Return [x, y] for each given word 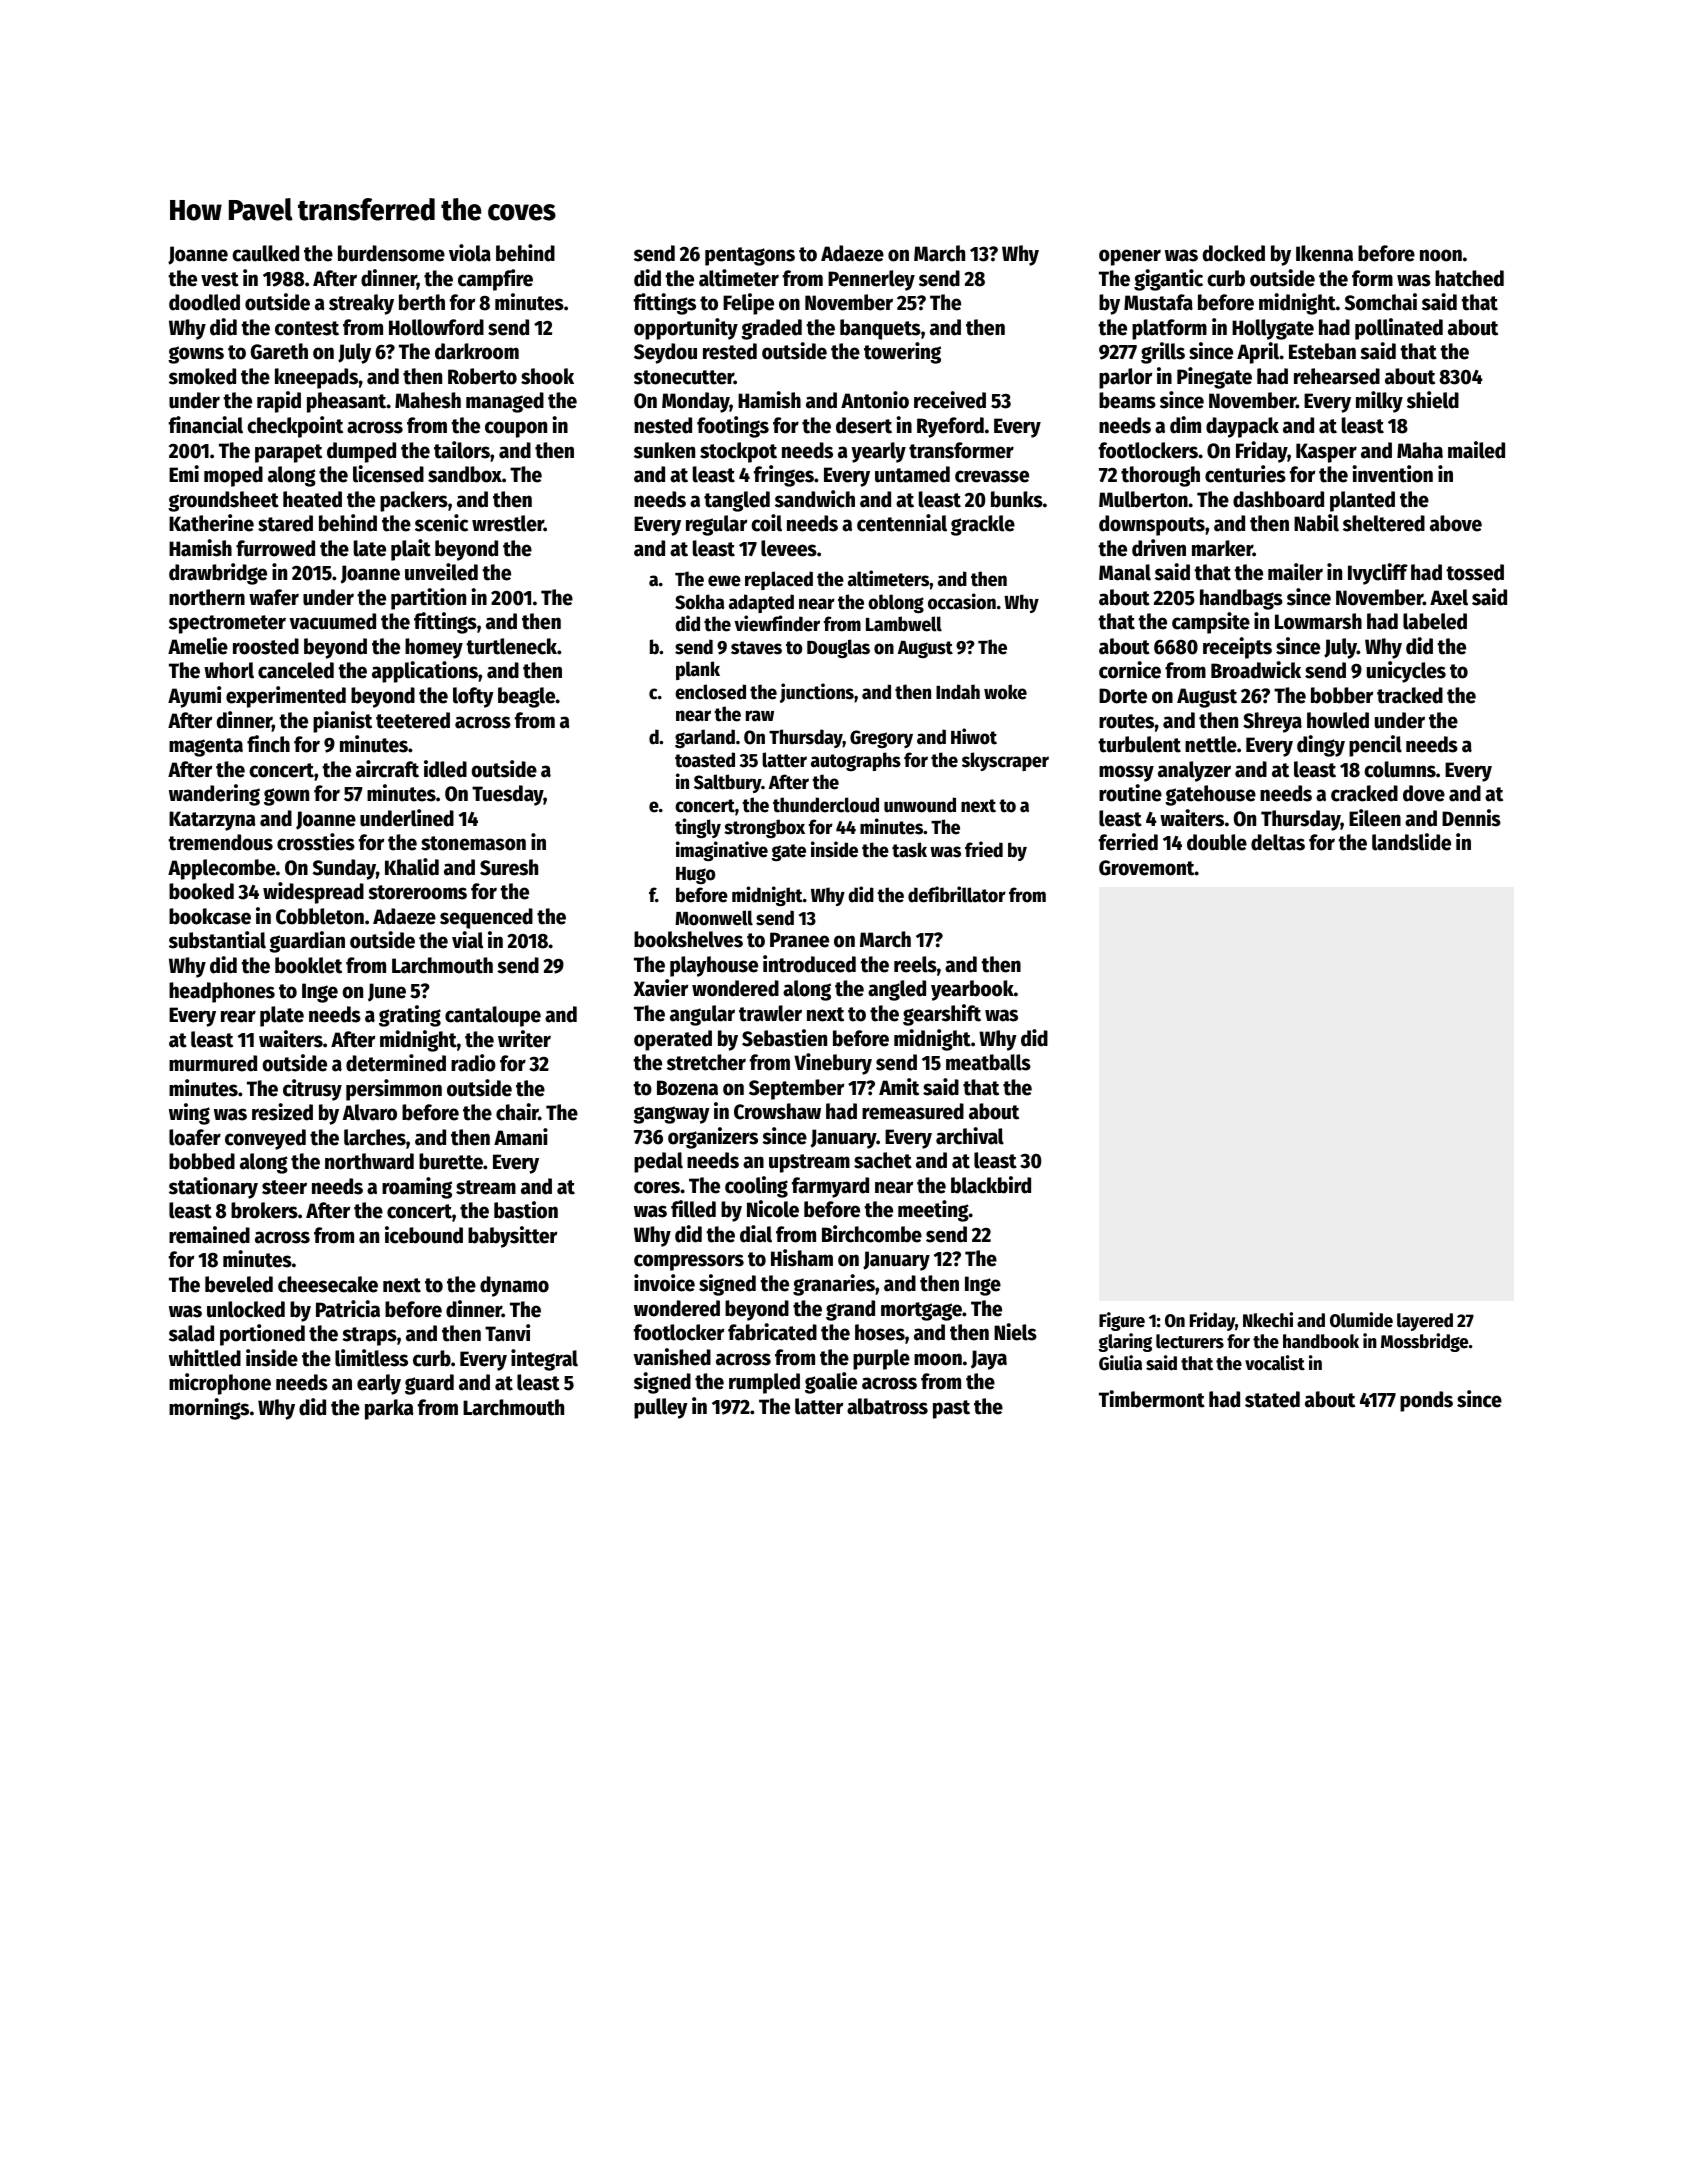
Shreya [1272, 722]
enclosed [710, 692]
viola [470, 253]
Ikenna [1324, 253]
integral [544, 1360]
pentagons [750, 256]
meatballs [988, 1062]
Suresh [509, 867]
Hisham [802, 1258]
